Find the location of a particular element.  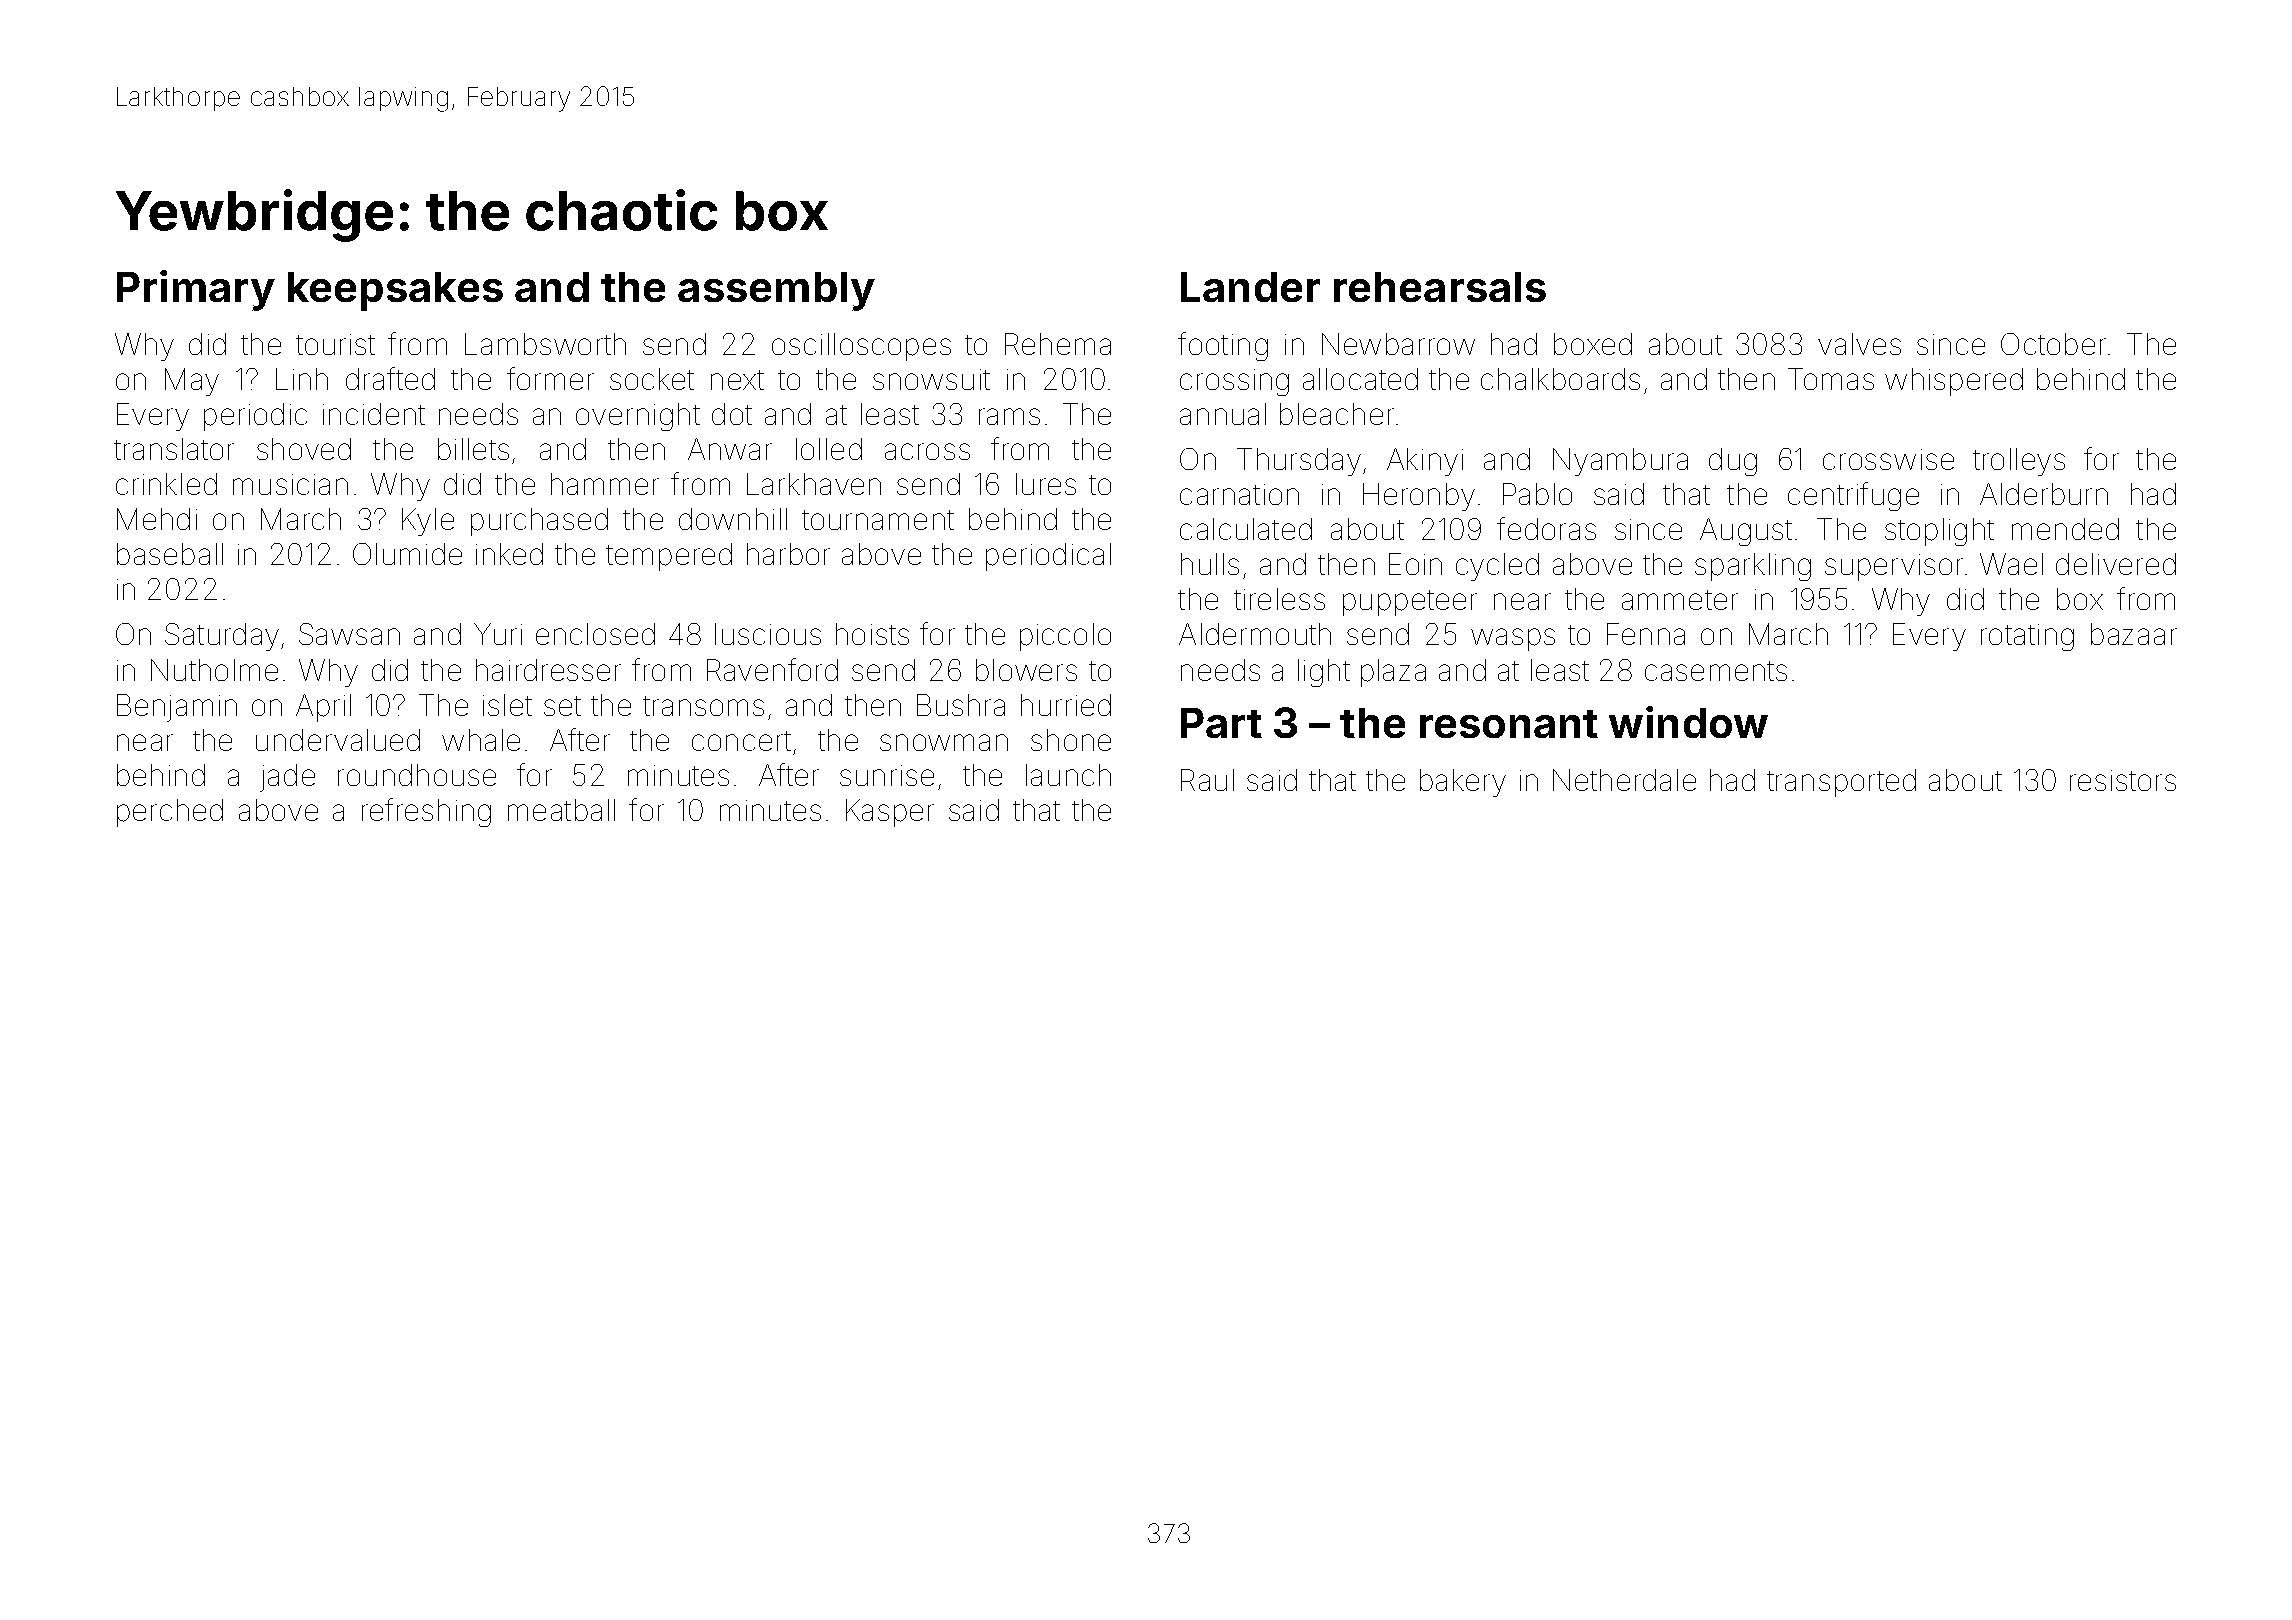

carnation is located at coordinates (1239, 494).
